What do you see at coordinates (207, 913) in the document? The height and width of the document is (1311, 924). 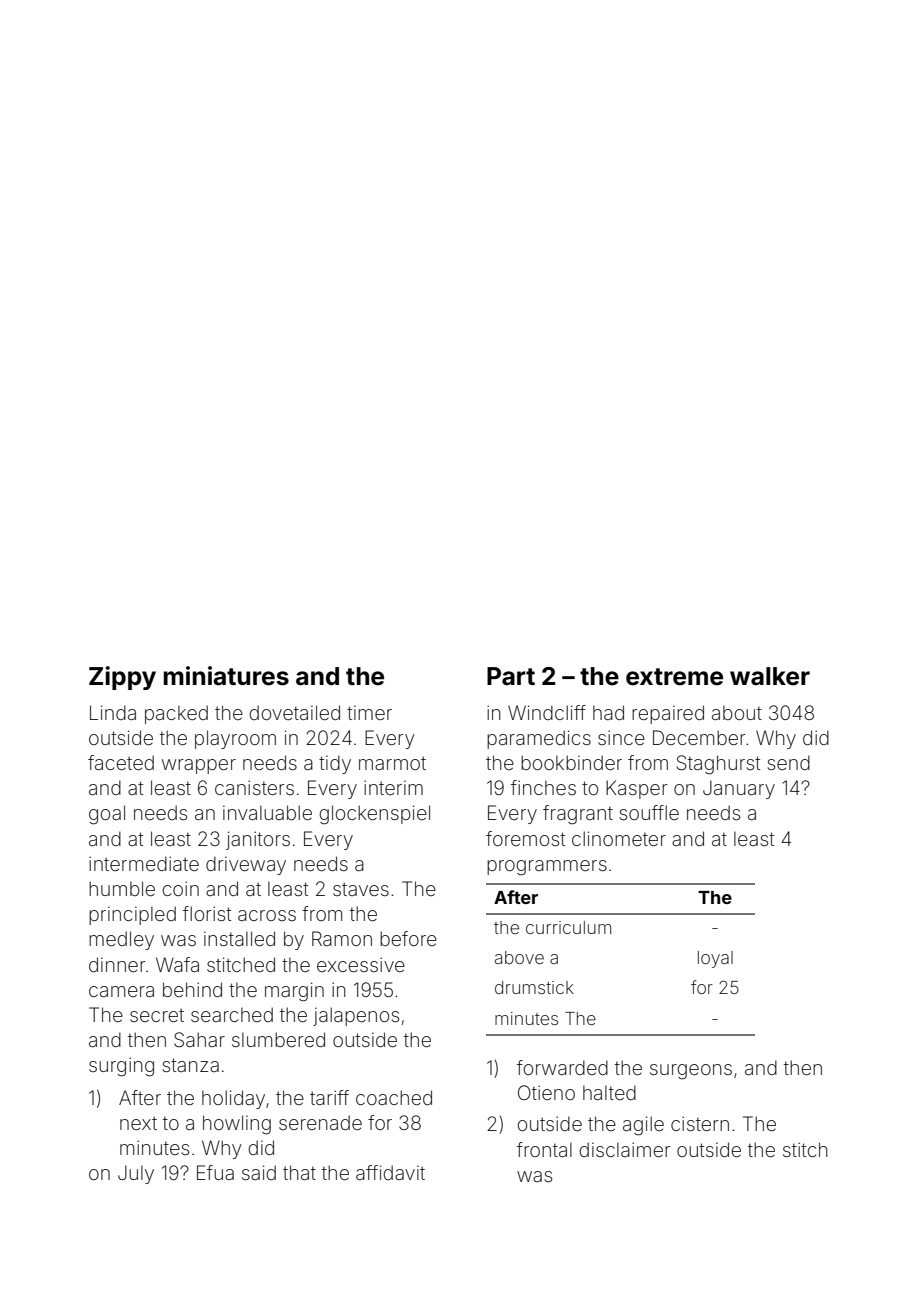 I see `florist` at bounding box center [207, 913].
